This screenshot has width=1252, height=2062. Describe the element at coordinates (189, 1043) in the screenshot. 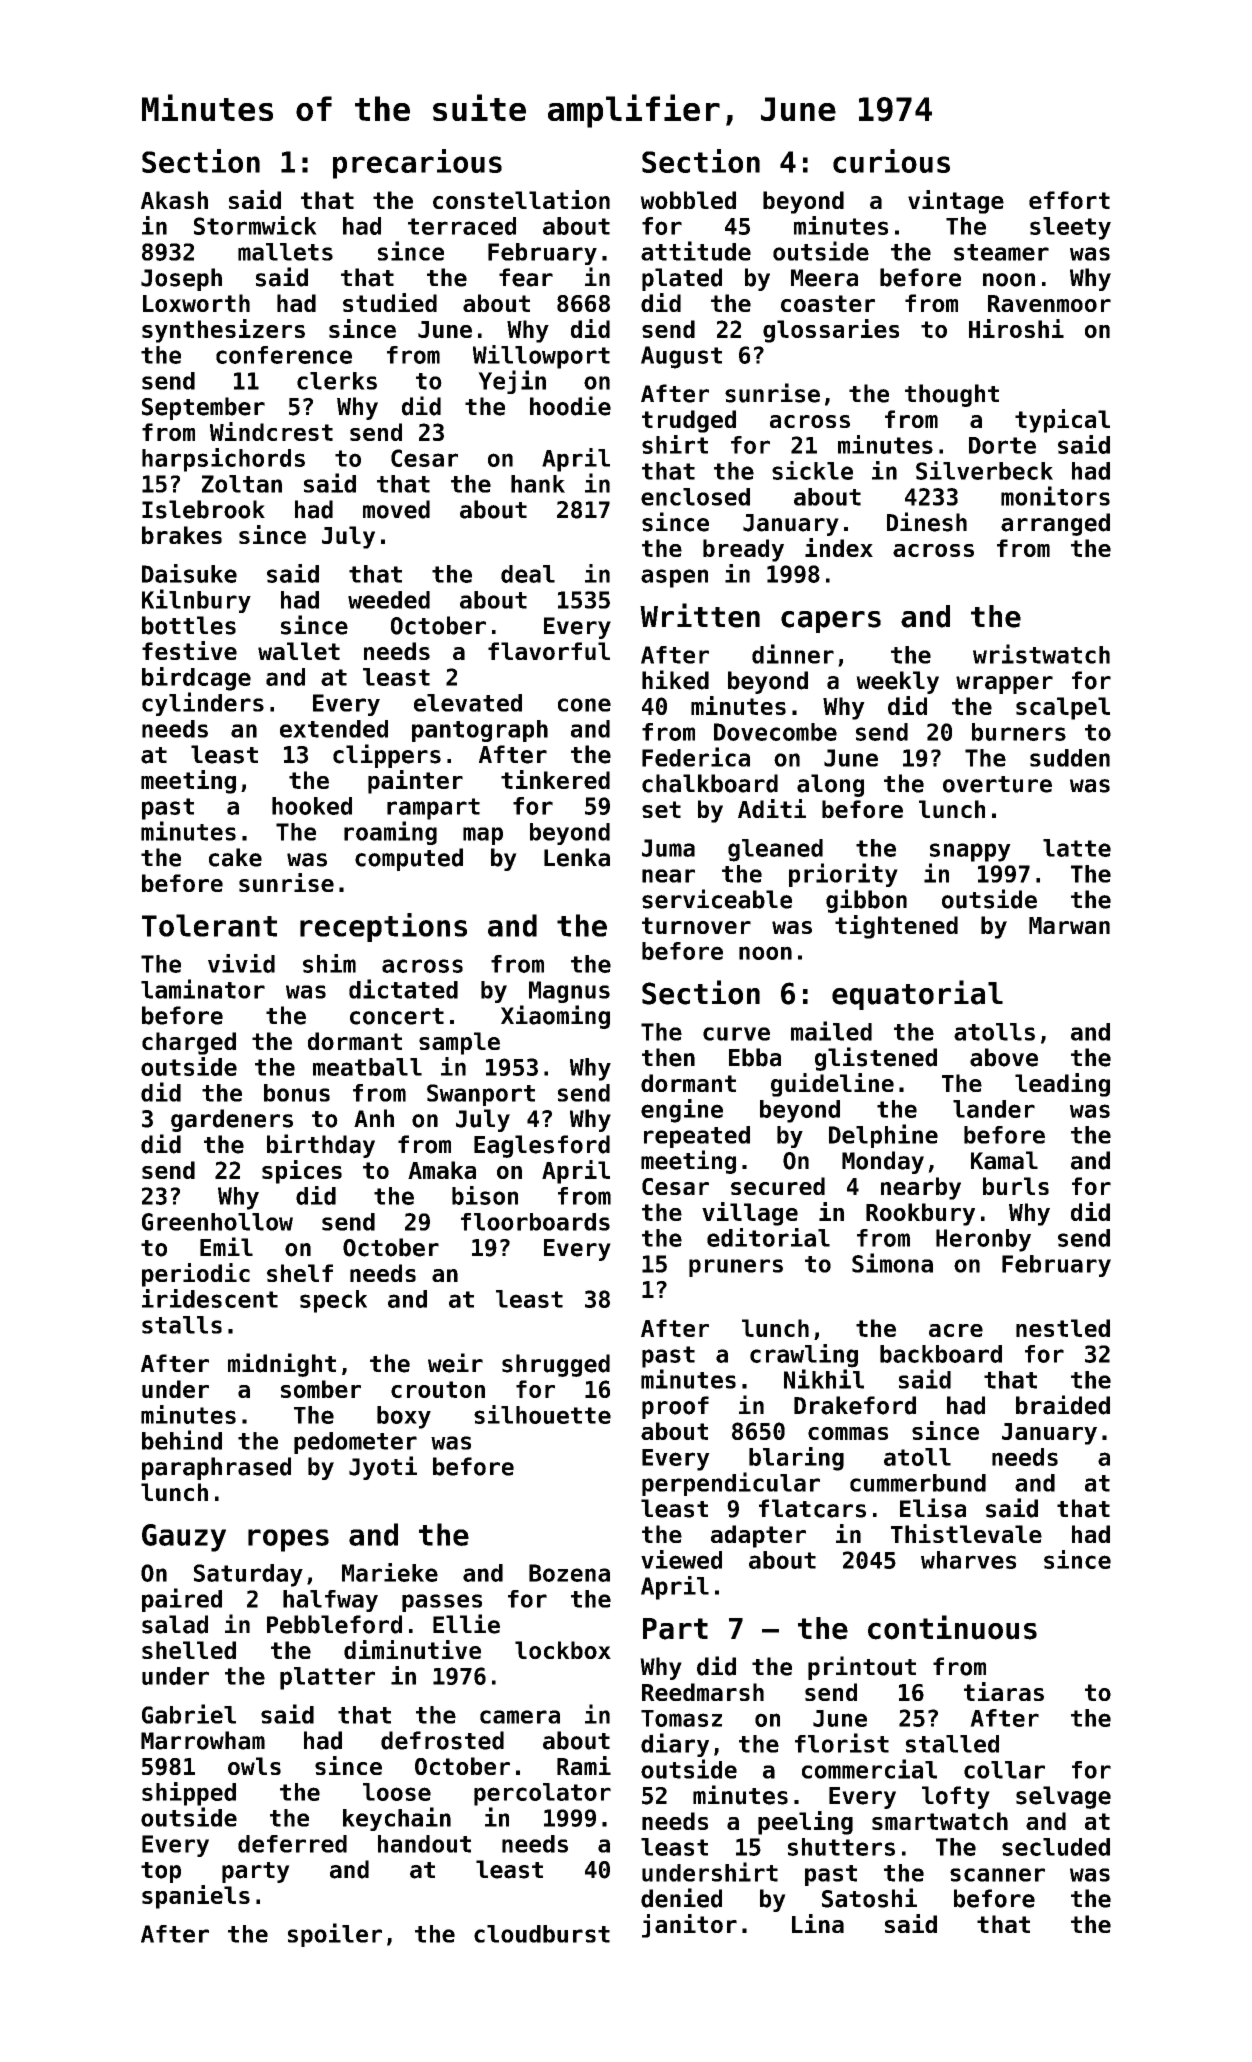

I see `charged` at that location.
